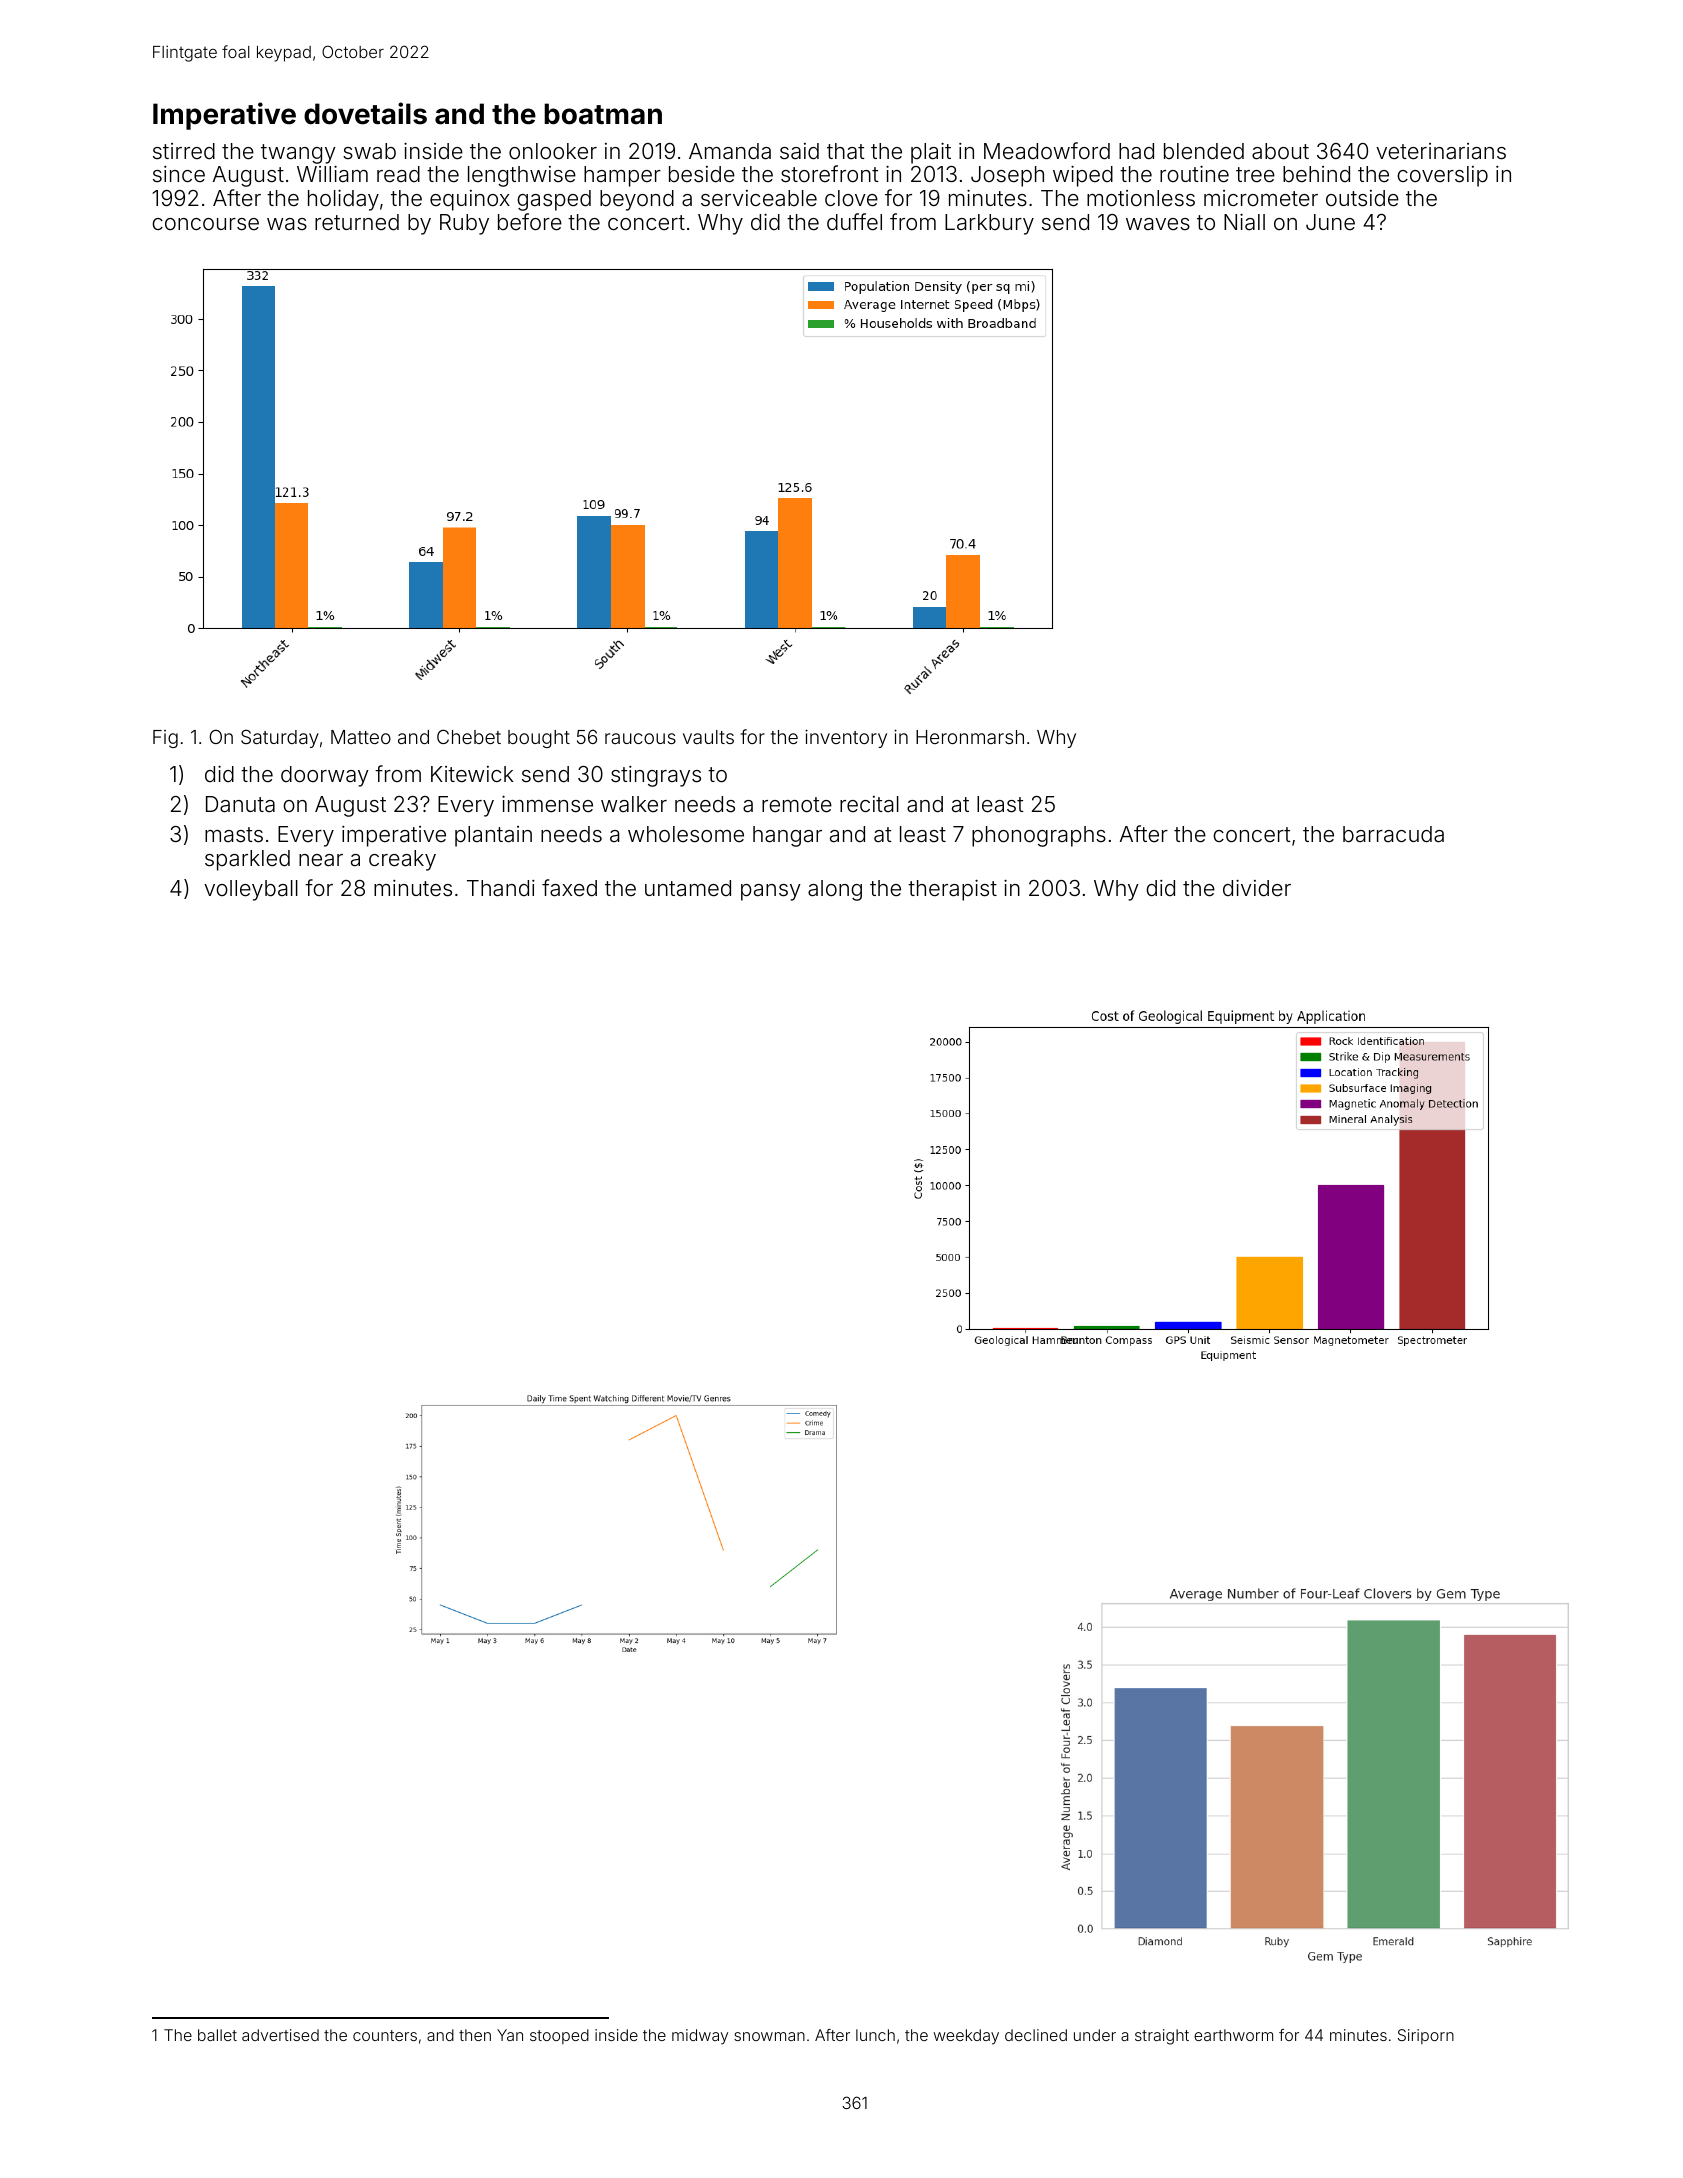  I want to click on earthworm, so click(1233, 2035).
